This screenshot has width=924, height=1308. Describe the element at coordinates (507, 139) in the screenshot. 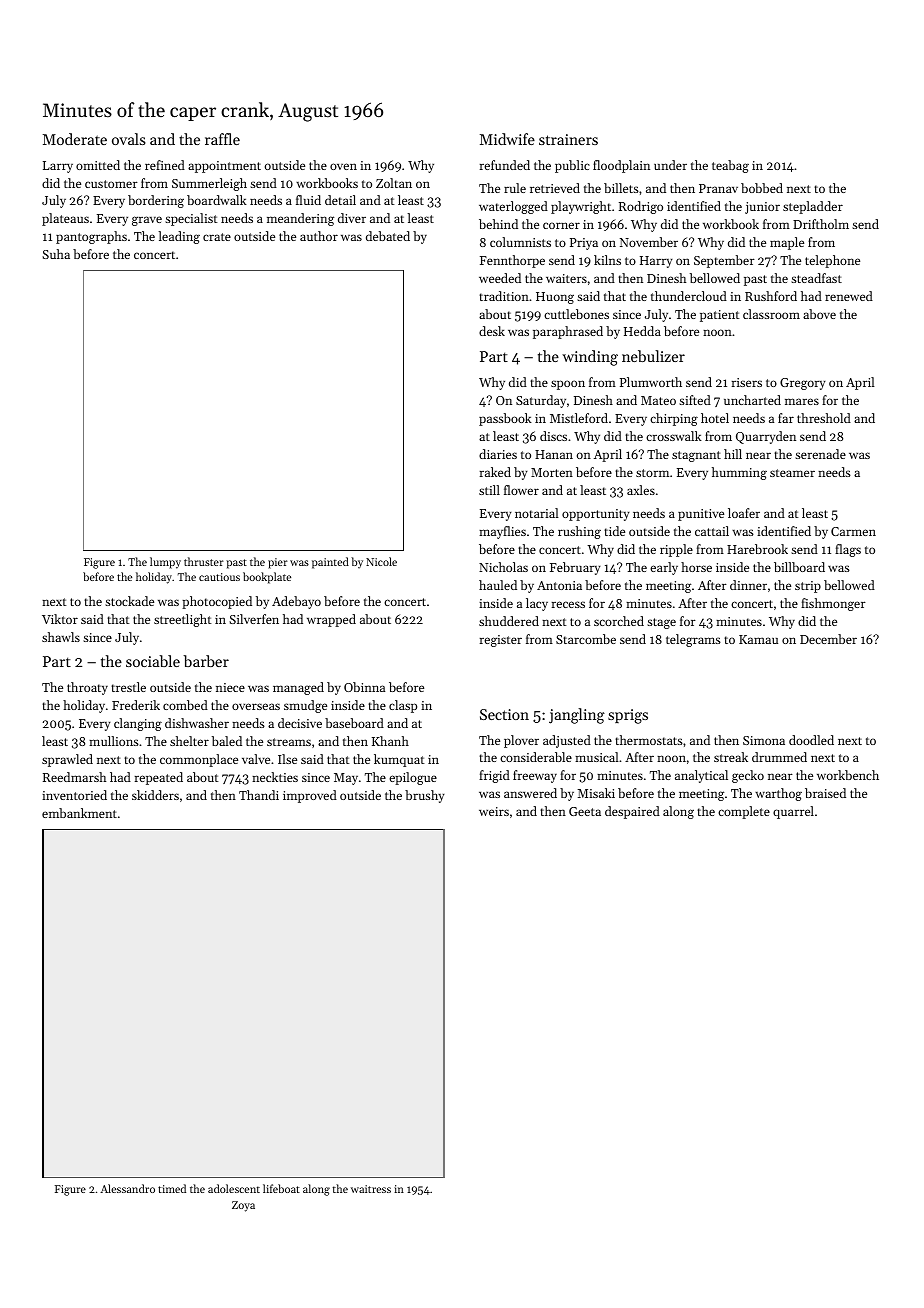

I see `Midwife` at that location.
